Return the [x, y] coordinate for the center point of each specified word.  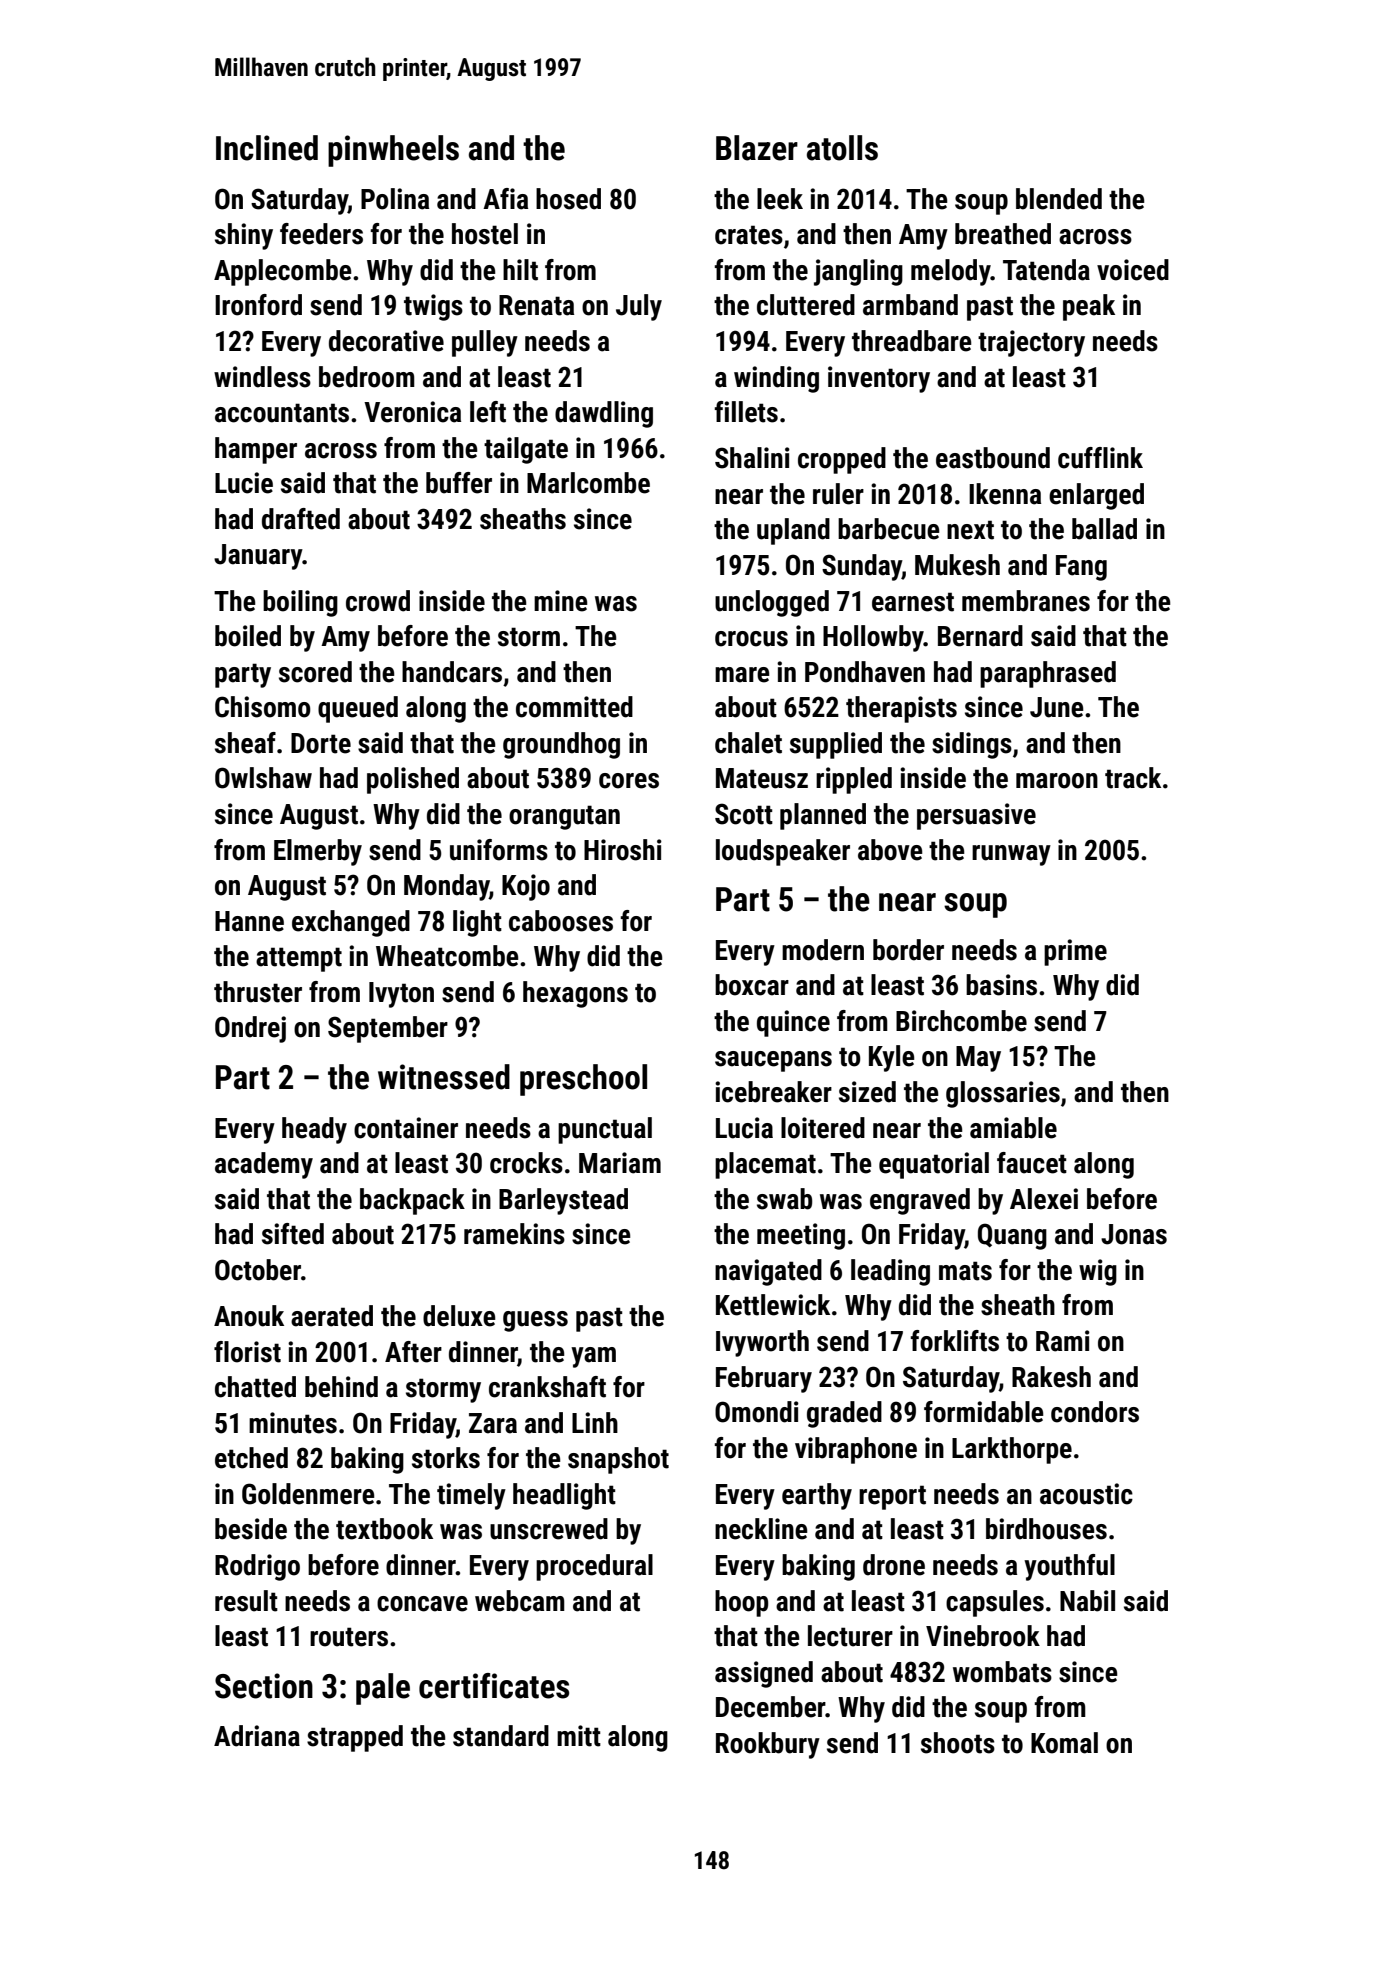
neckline [761, 1529]
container [406, 1128]
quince [793, 1023]
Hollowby [873, 638]
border [908, 950]
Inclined [267, 148]
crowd [378, 601]
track [1133, 778]
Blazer [757, 148]
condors [1095, 1412]
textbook [384, 1529]
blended [1059, 199]
